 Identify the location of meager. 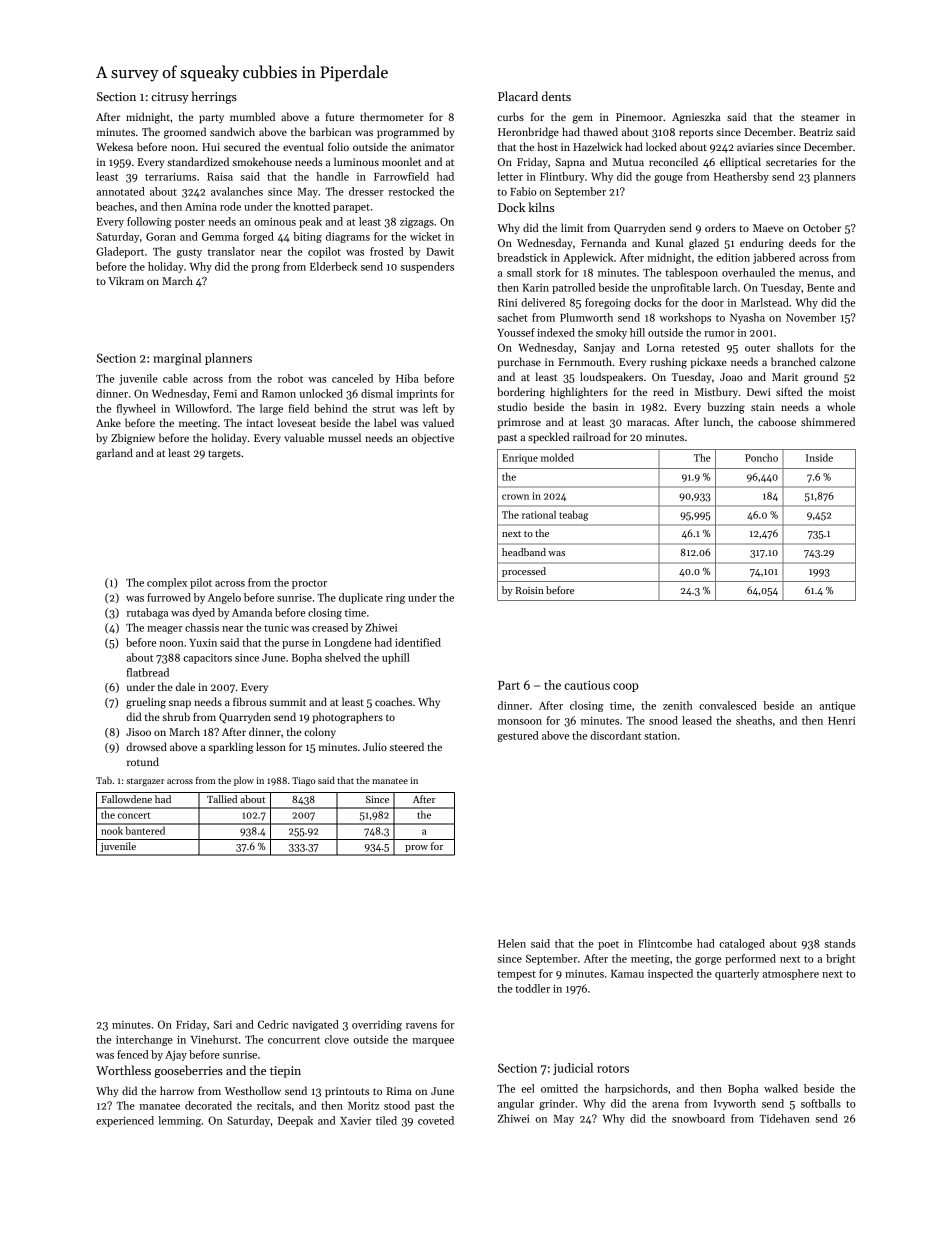
(165, 630).
